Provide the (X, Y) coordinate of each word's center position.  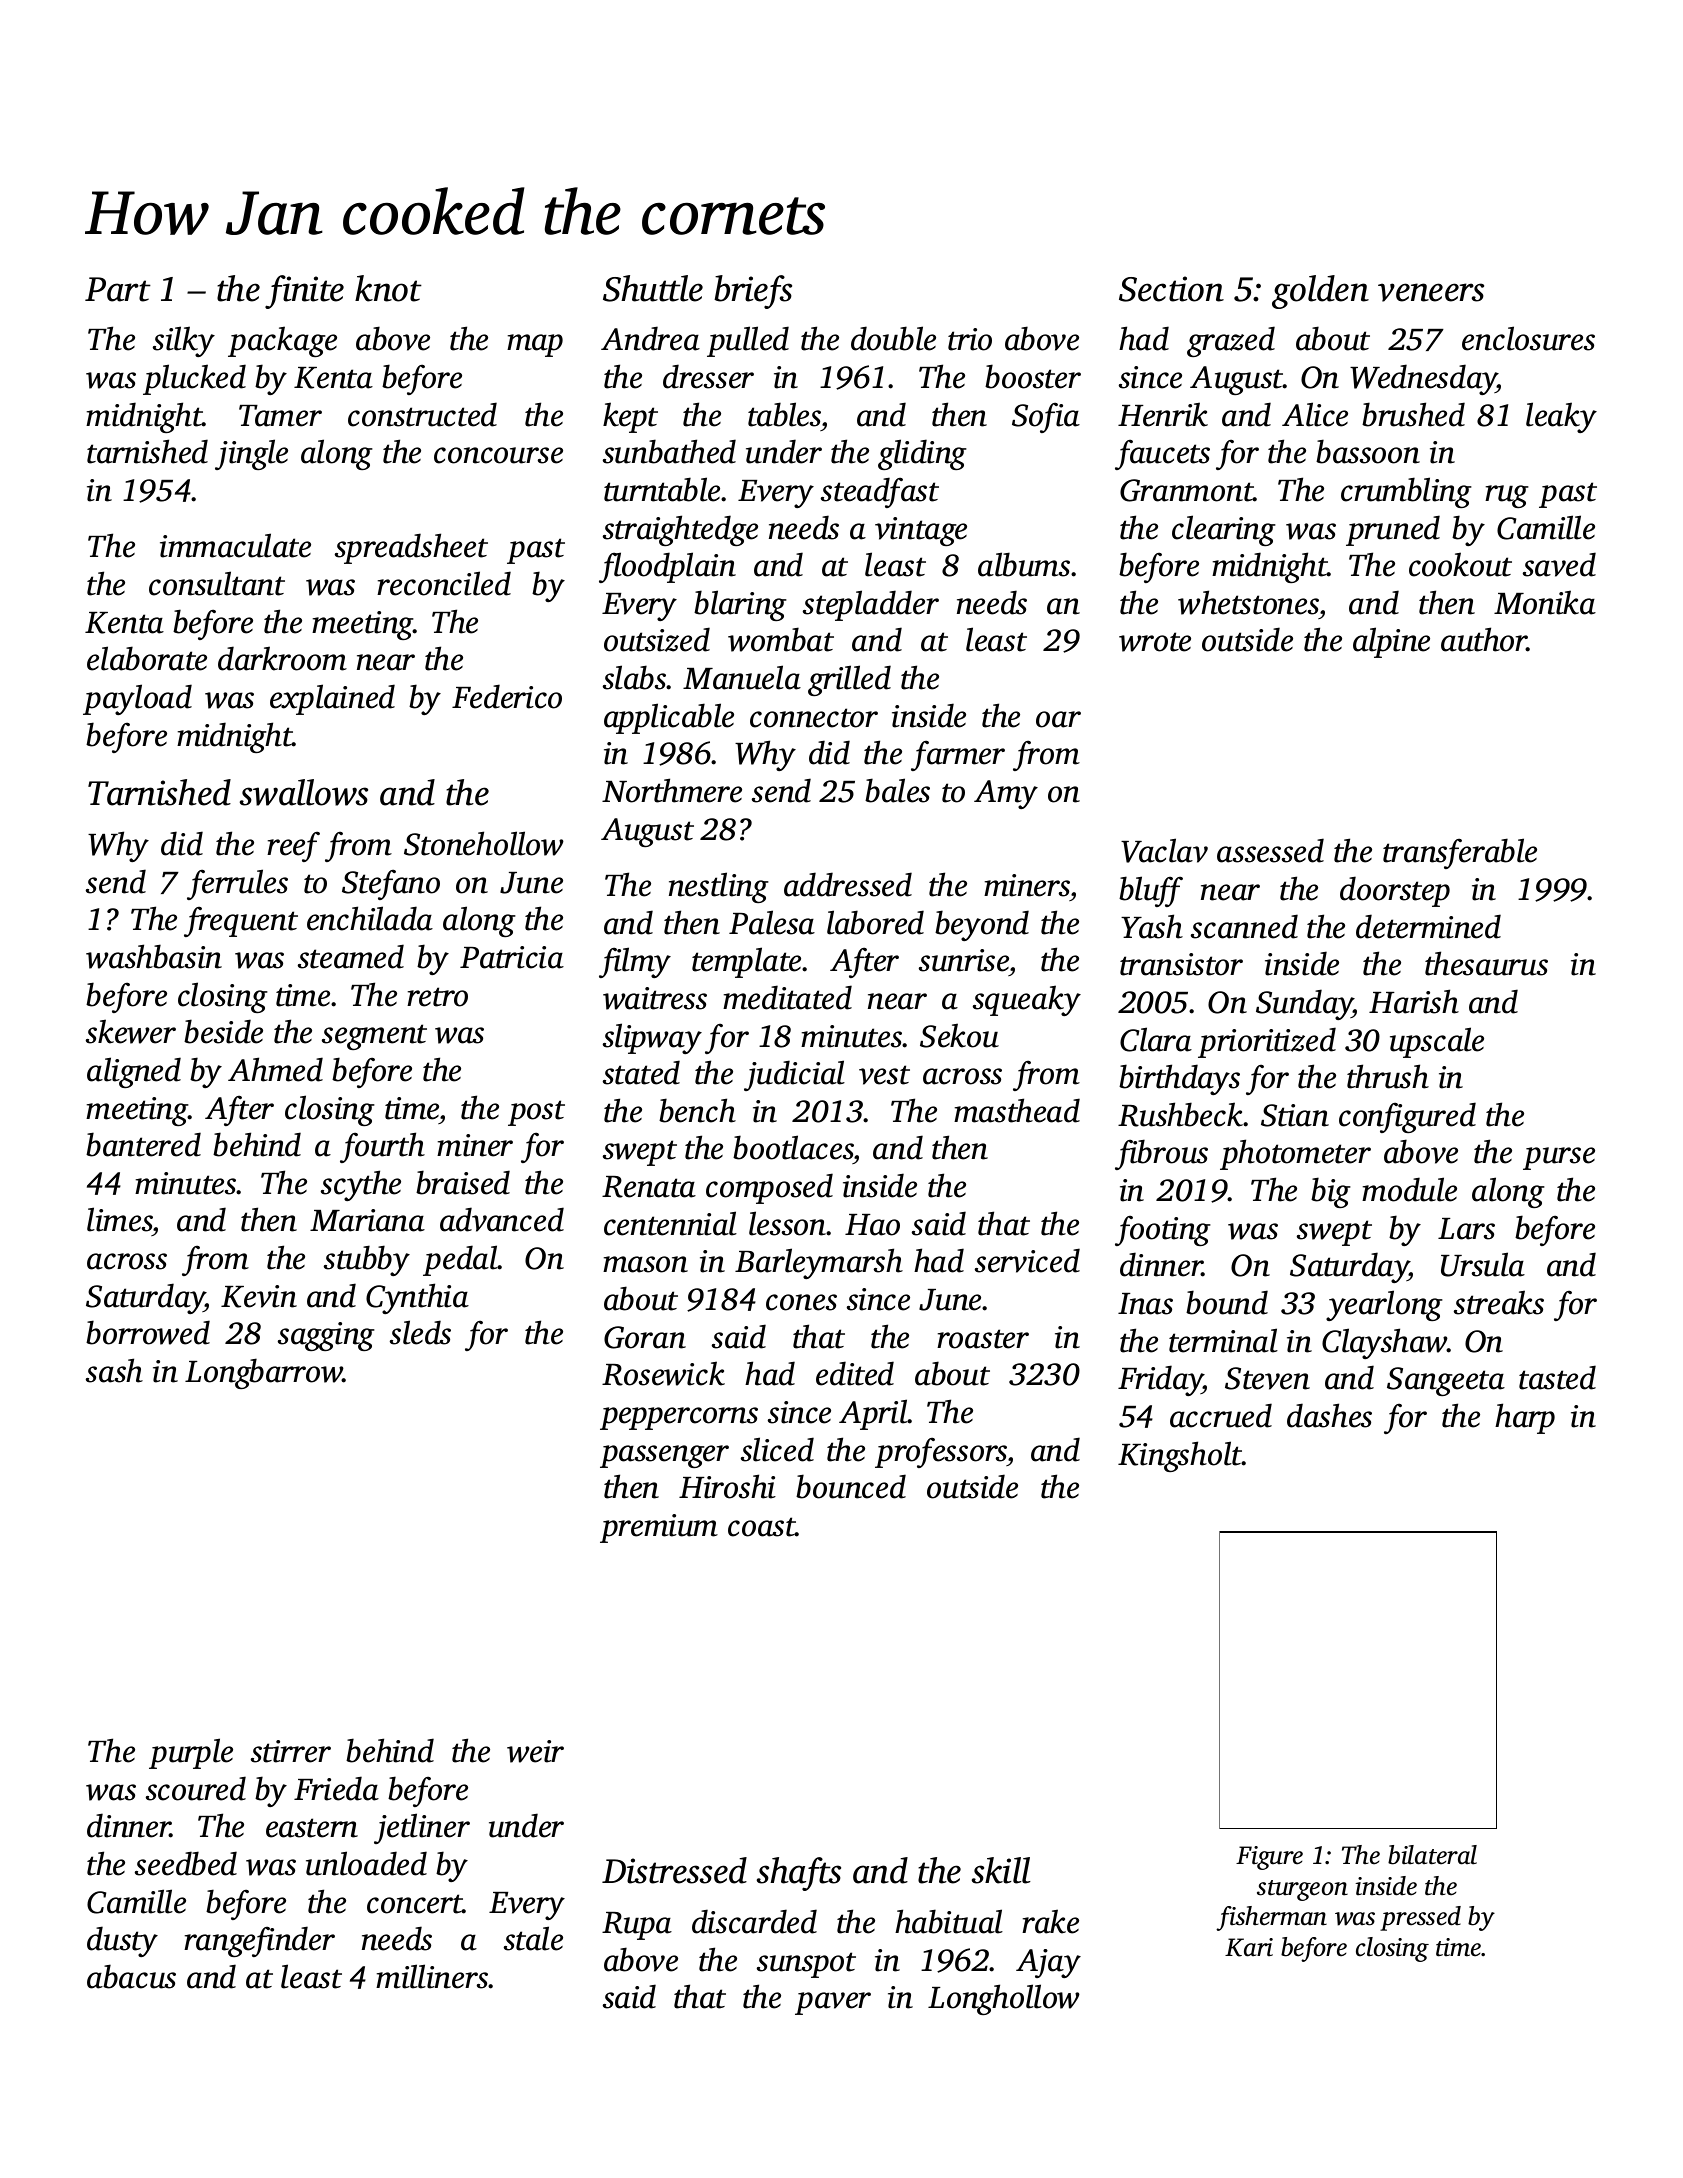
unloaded (366, 1863)
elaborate (147, 658)
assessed (1270, 850)
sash (114, 1370)
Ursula (1483, 1264)
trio (970, 339)
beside (223, 1031)
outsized (657, 639)
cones (801, 1302)
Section (1171, 289)
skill (1001, 1870)
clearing (1224, 530)
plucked (194, 379)
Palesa (772, 922)
